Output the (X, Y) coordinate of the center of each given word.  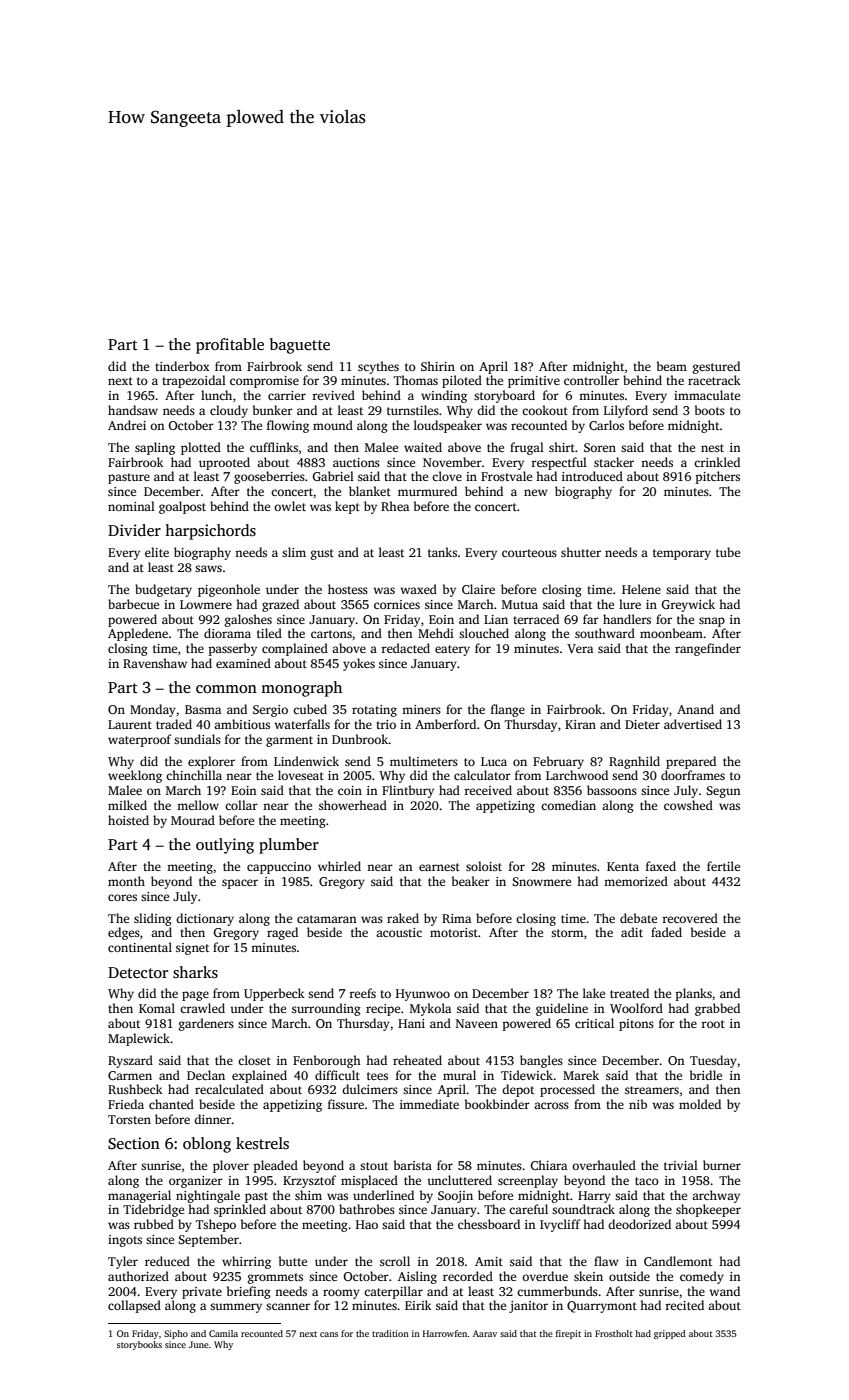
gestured (716, 367)
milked (127, 805)
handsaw (133, 410)
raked (403, 918)
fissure (346, 1104)
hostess (348, 589)
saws (208, 568)
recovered (690, 918)
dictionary (205, 919)
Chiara (548, 1165)
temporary (682, 554)
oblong (207, 1145)
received (488, 790)
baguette (300, 346)
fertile (723, 866)
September (208, 1240)
